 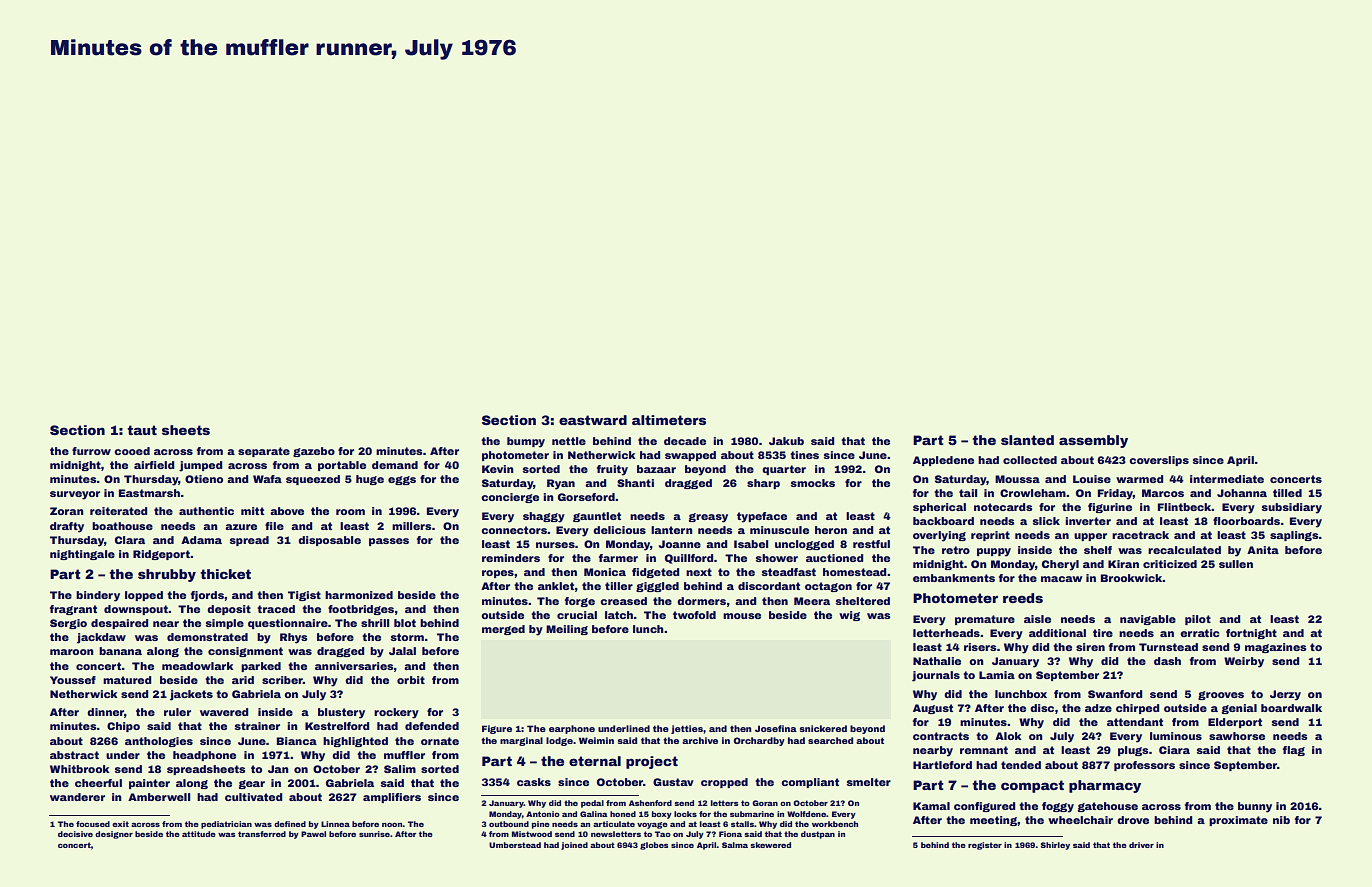 I want to click on crucial, so click(x=577, y=615).
